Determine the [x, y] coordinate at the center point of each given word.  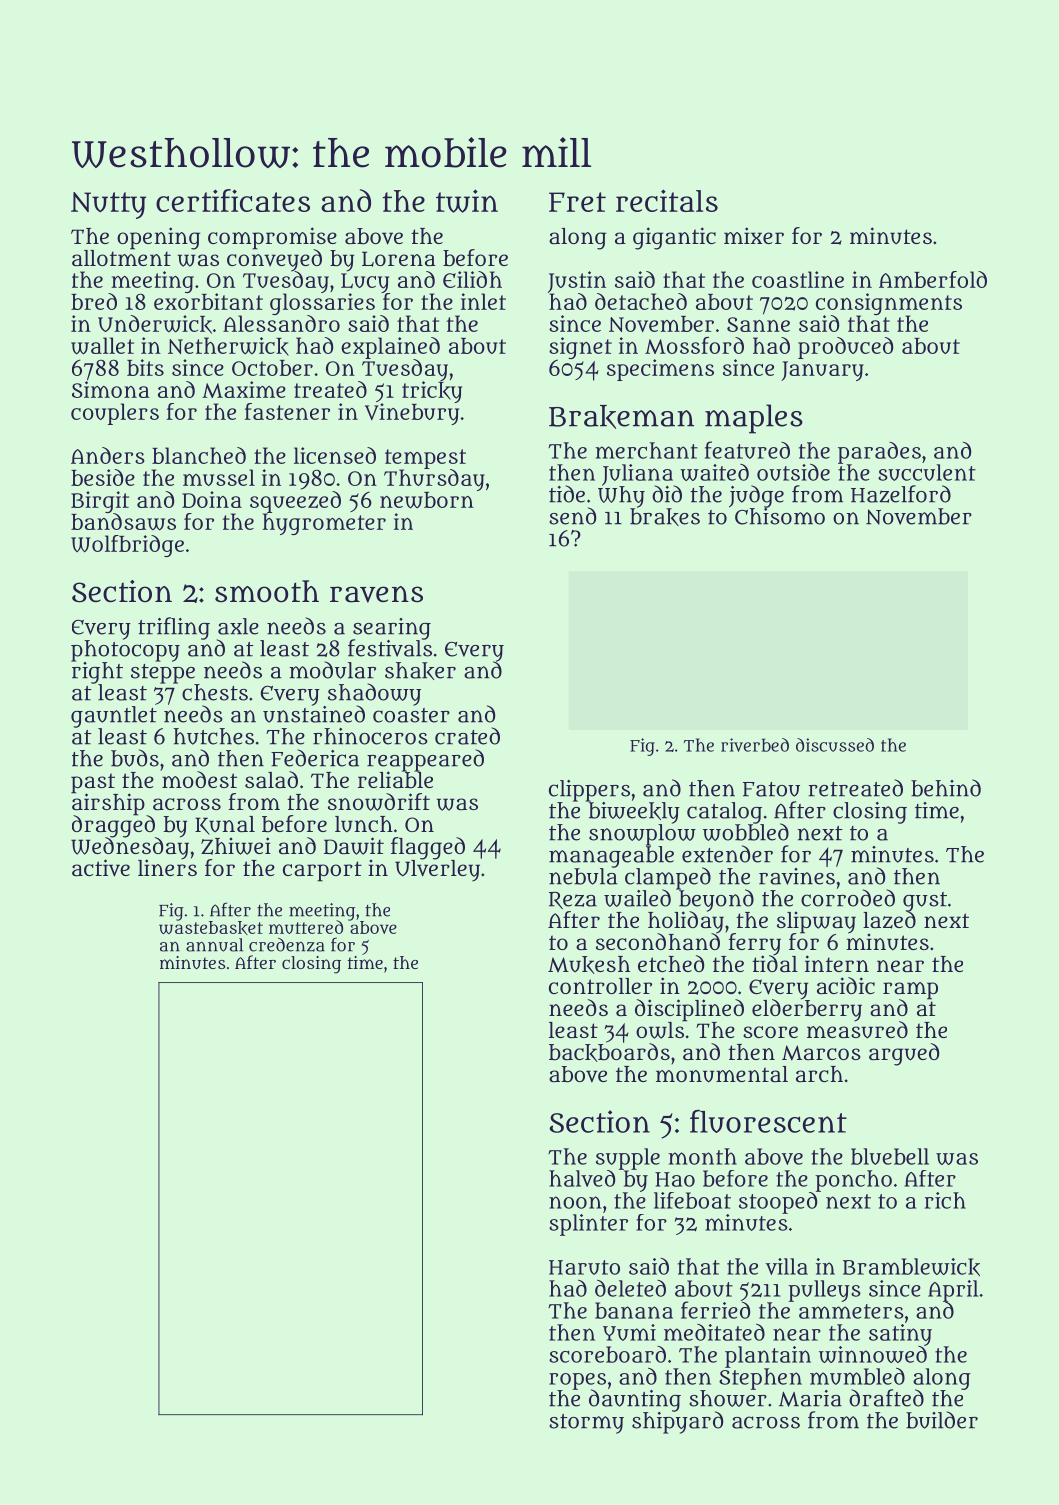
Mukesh [589, 965]
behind [946, 788]
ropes [577, 1381]
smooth [267, 591]
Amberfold [933, 279]
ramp [910, 990]
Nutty [108, 205]
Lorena [399, 259]
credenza [287, 945]
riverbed [755, 745]
